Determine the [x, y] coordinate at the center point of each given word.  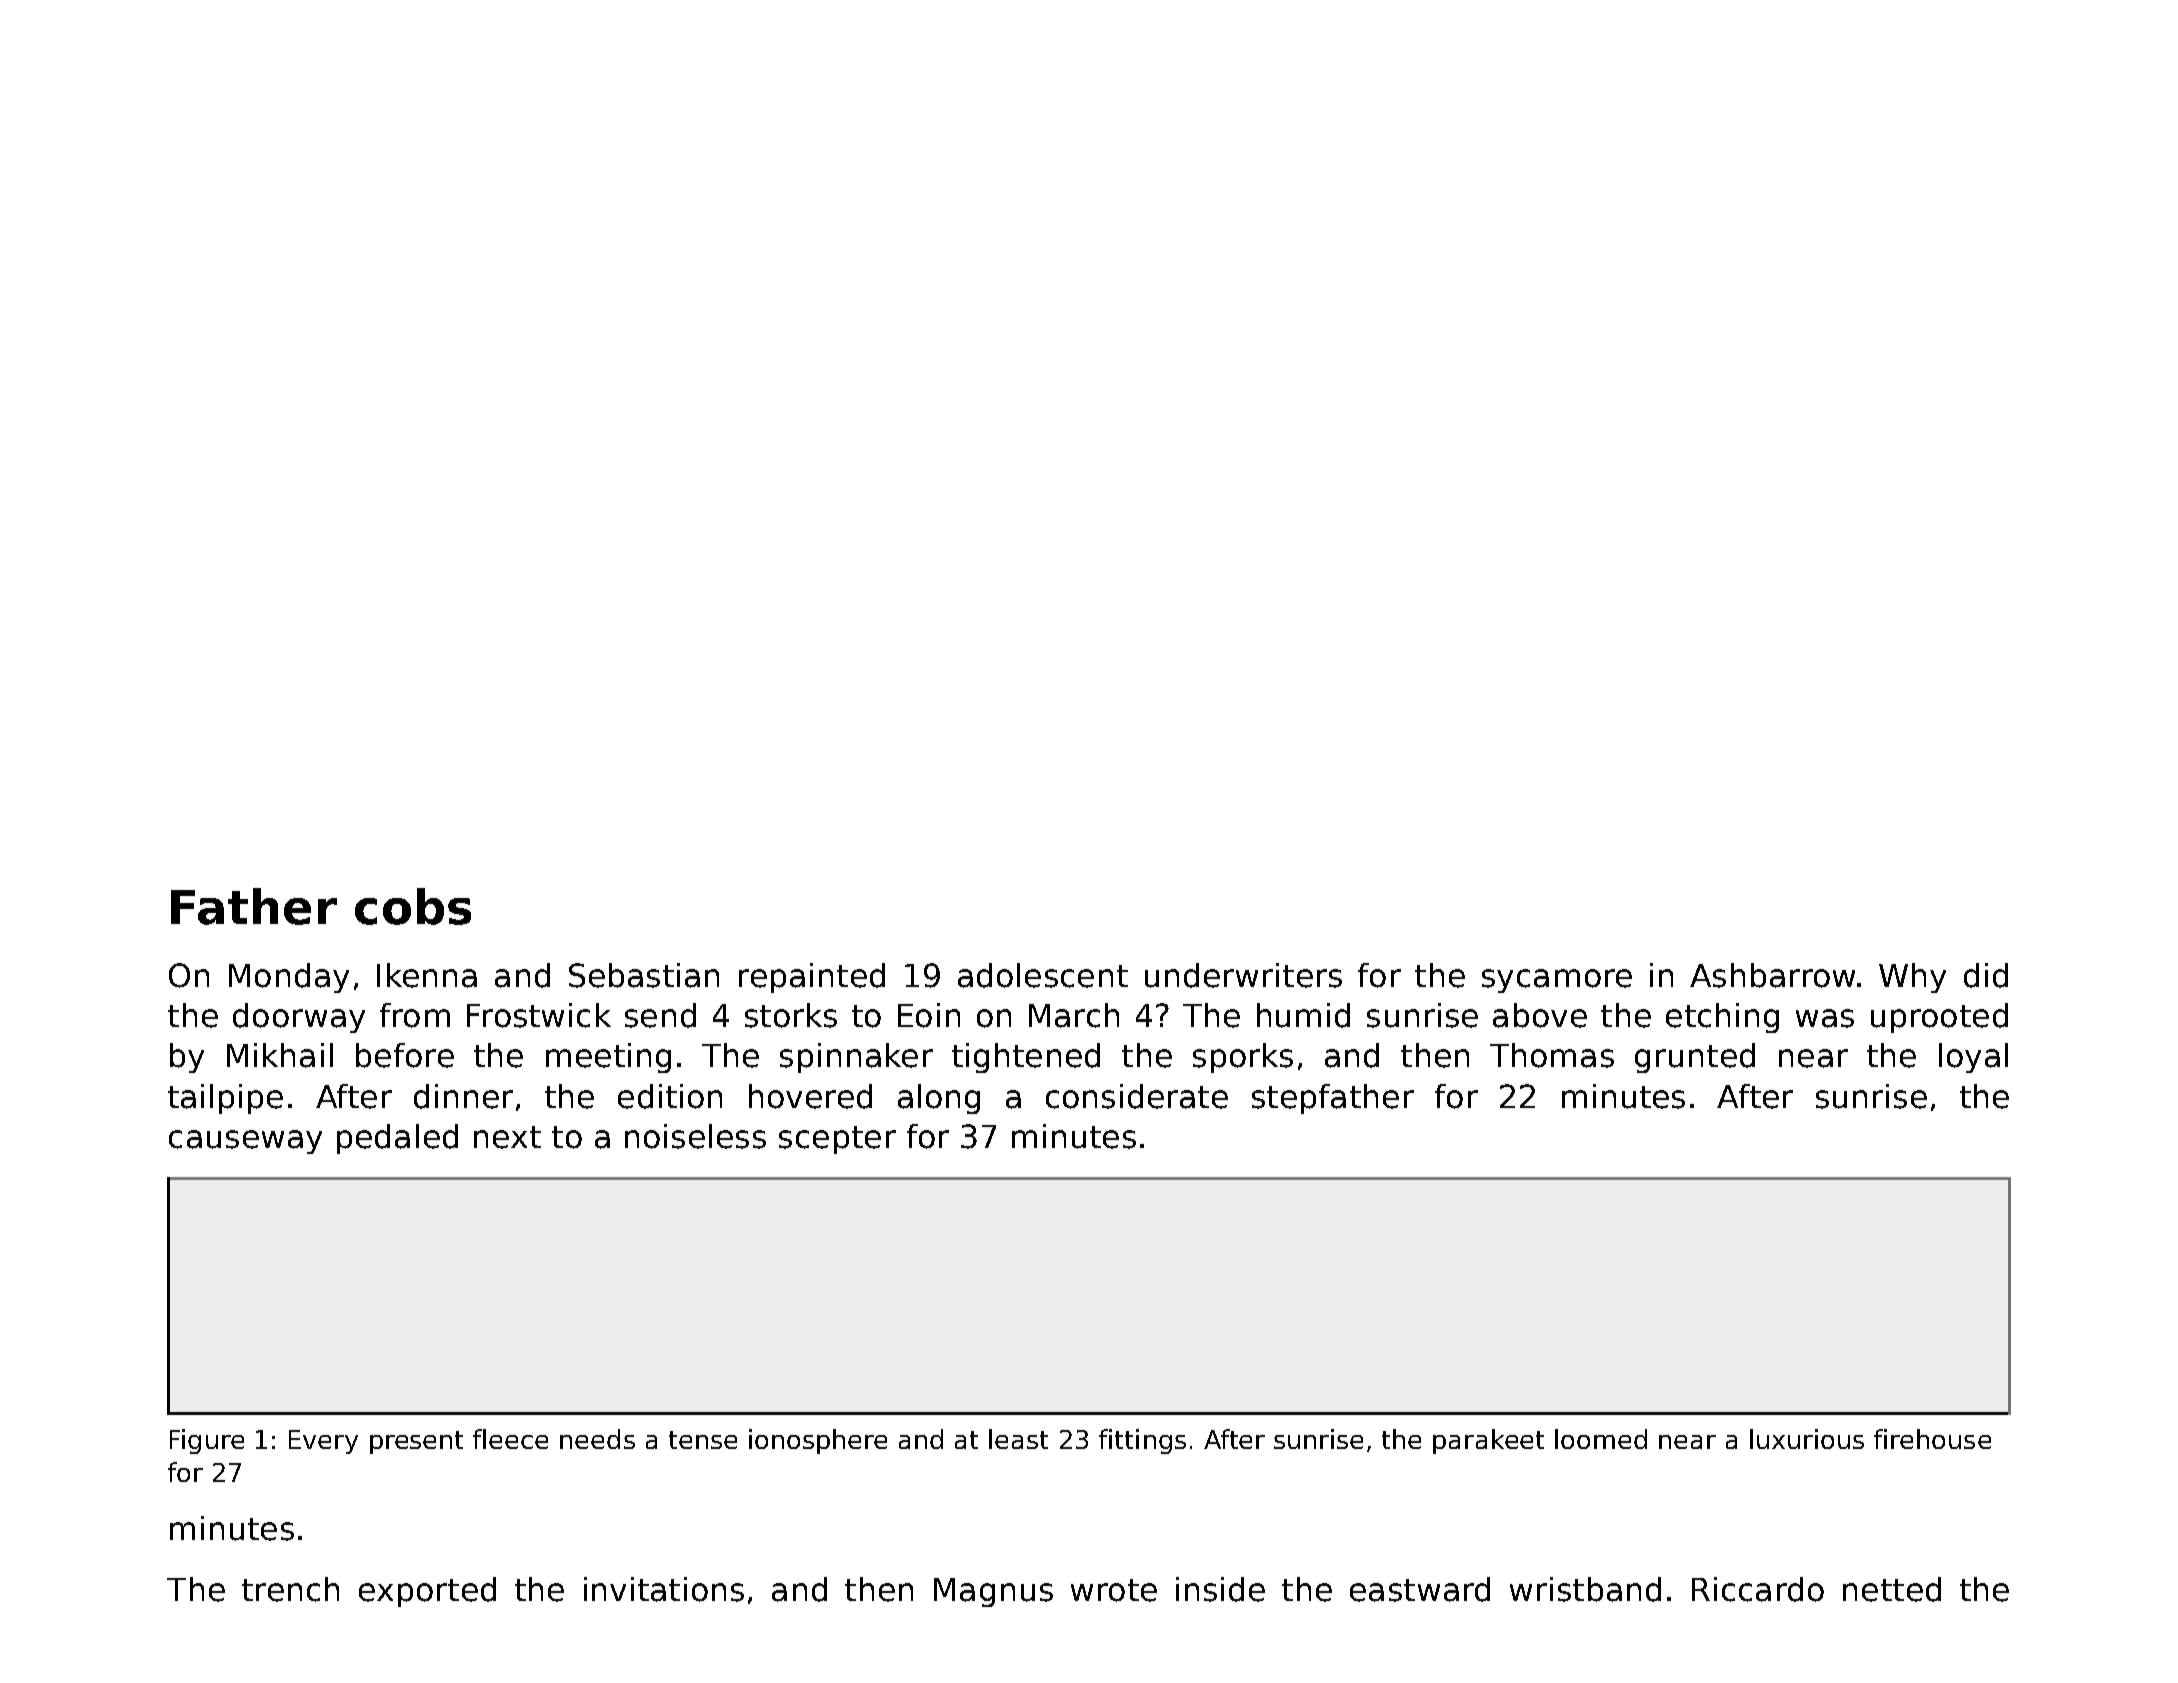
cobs [413, 906]
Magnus [993, 1592]
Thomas [1552, 1055]
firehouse [1932, 1439]
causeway [245, 1142]
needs [597, 1439]
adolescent [1043, 975]
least [1018, 1439]
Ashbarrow [1772, 975]
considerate [1137, 1096]
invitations [664, 1589]
